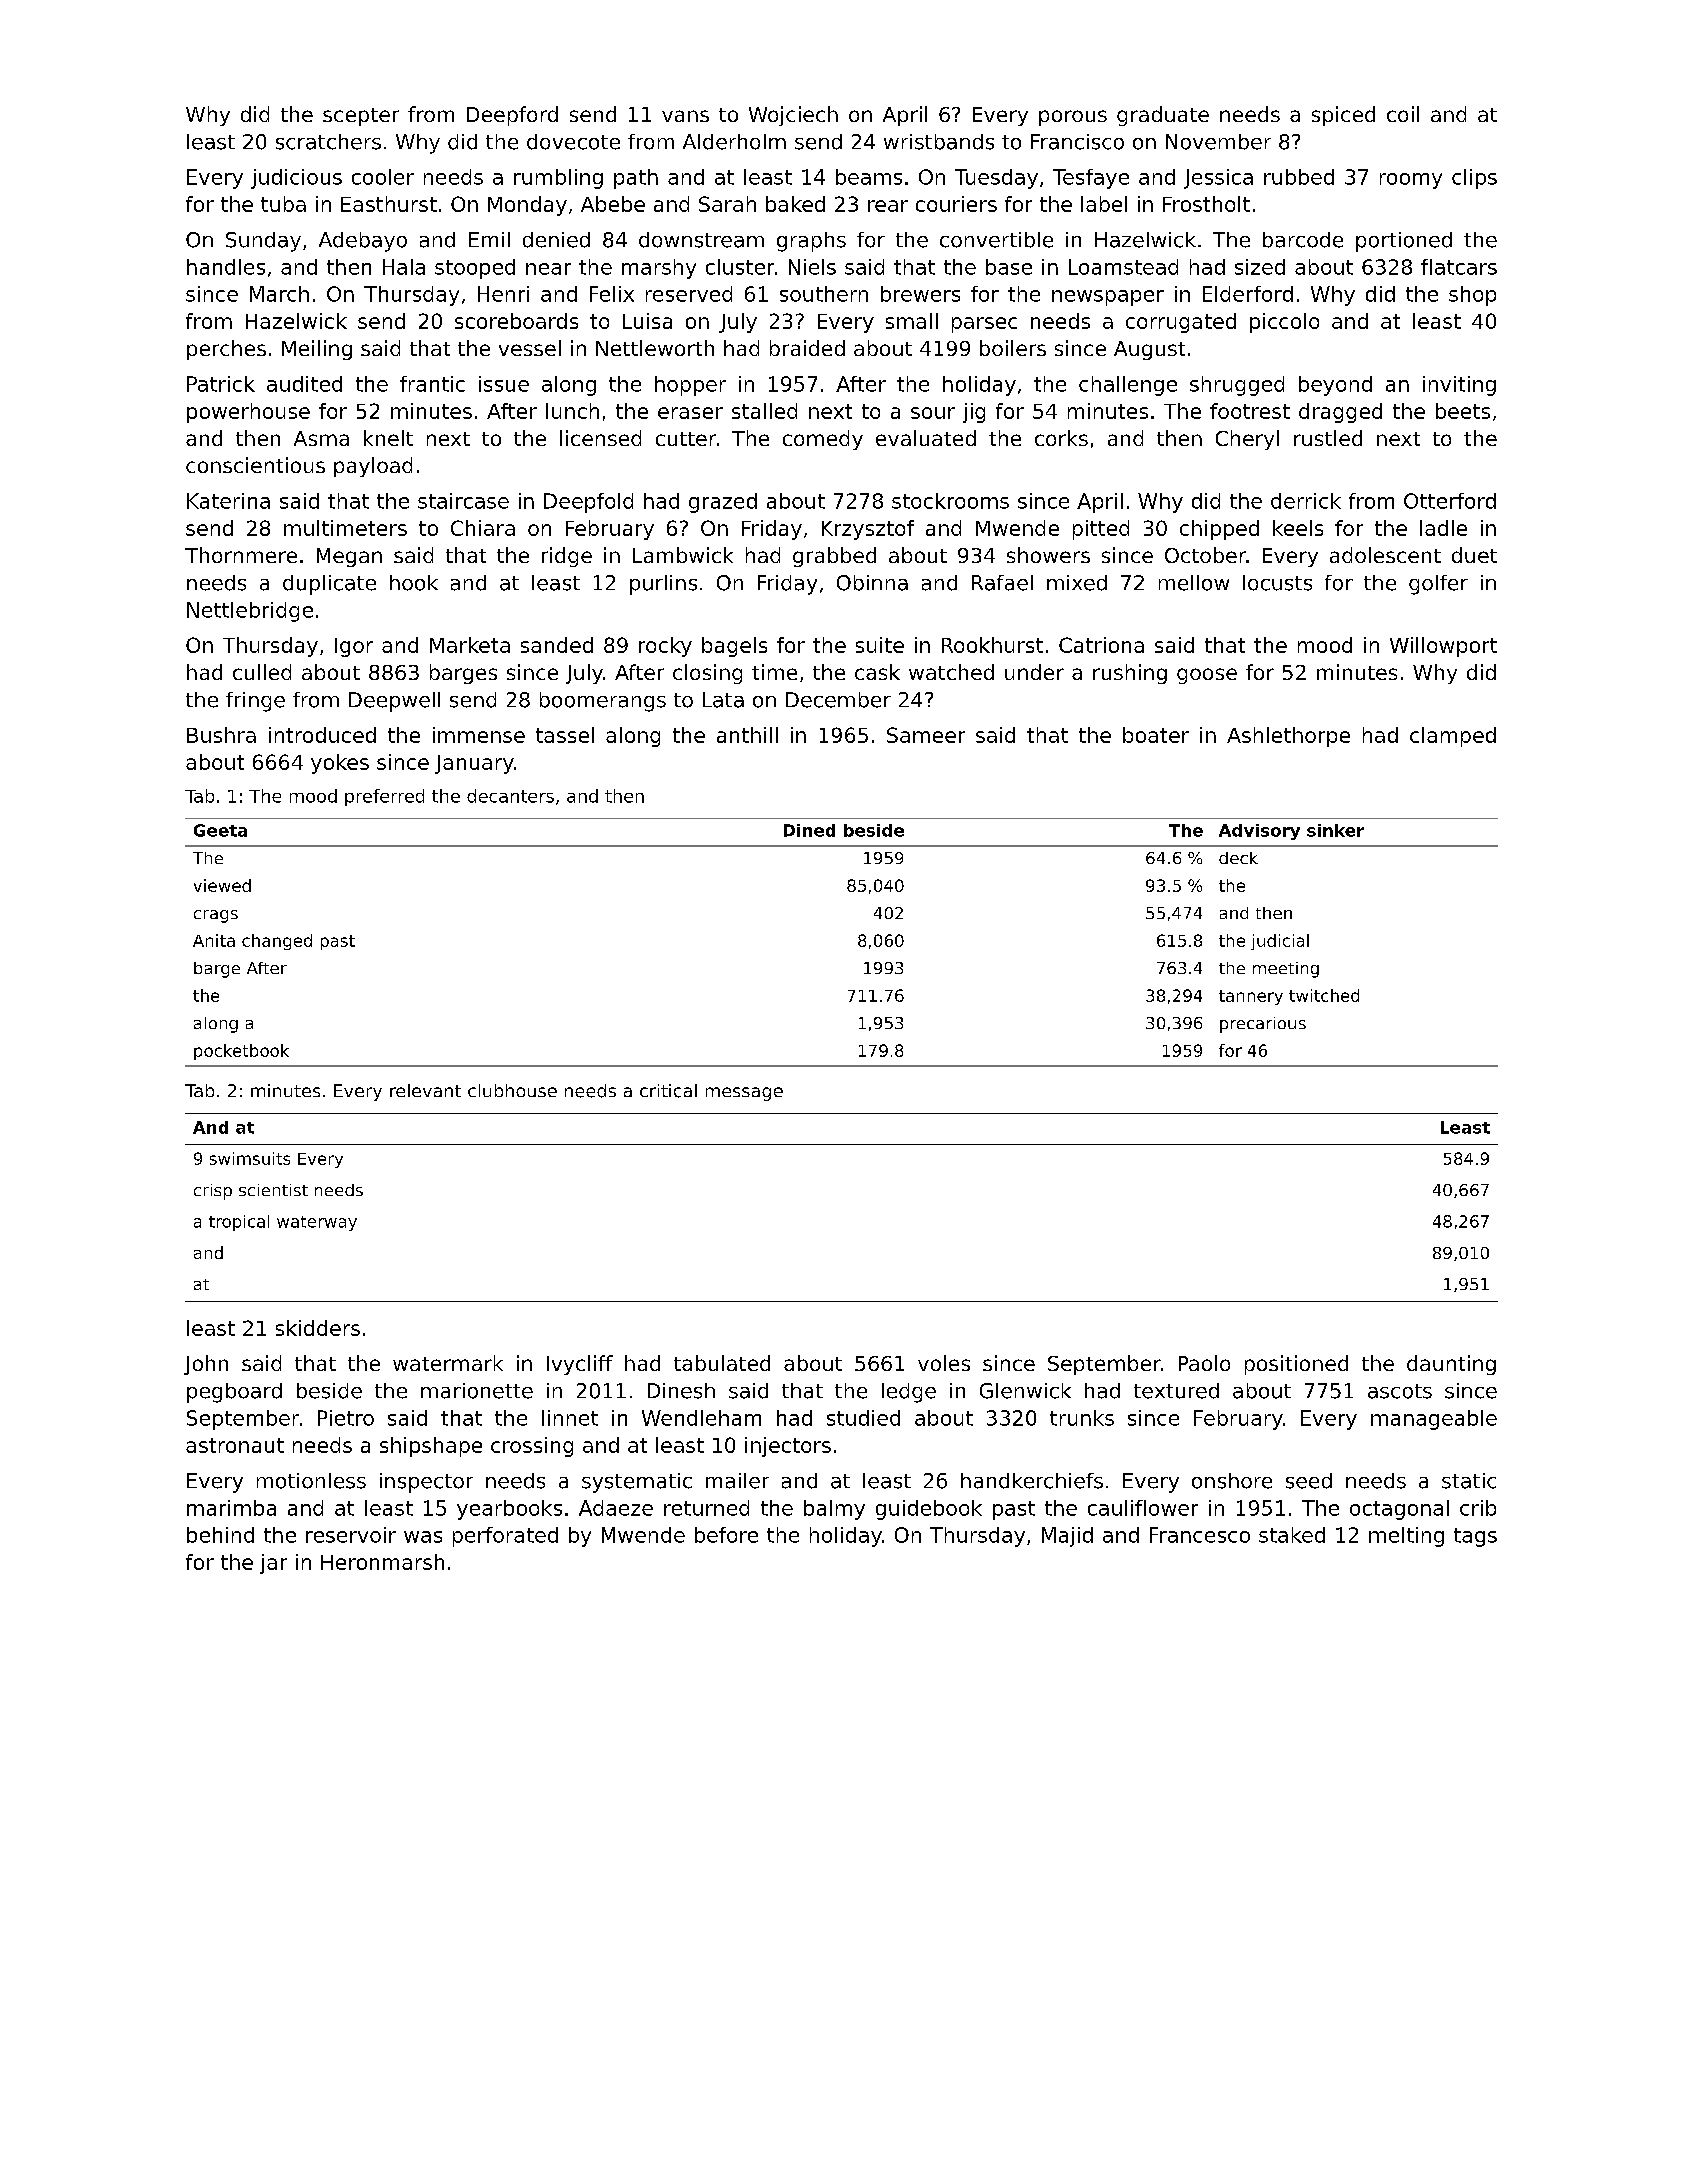  Describe the element at coordinates (869, 177) in the image. I see `beams` at that location.
